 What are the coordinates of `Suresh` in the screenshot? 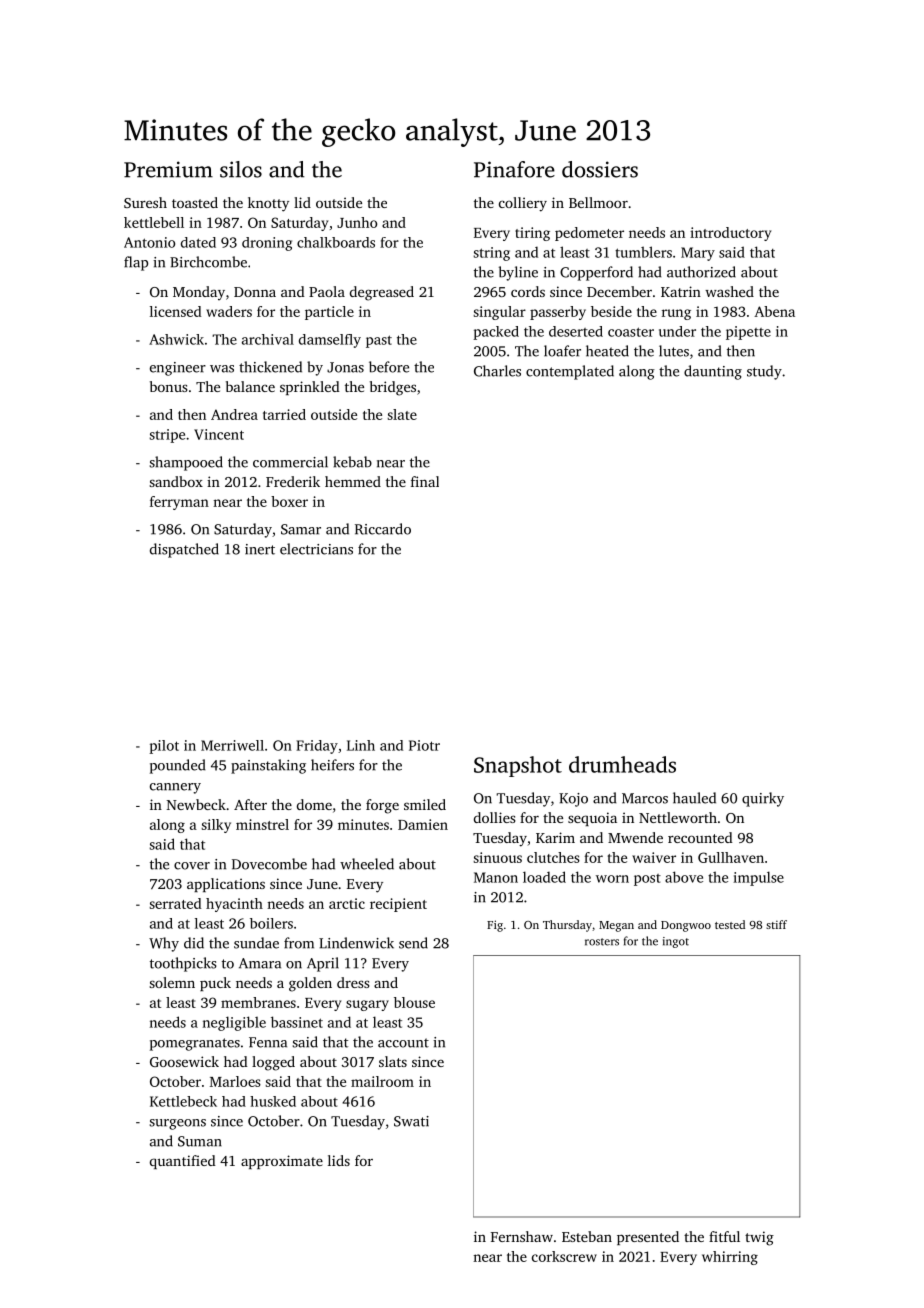 It's located at (145, 202).
